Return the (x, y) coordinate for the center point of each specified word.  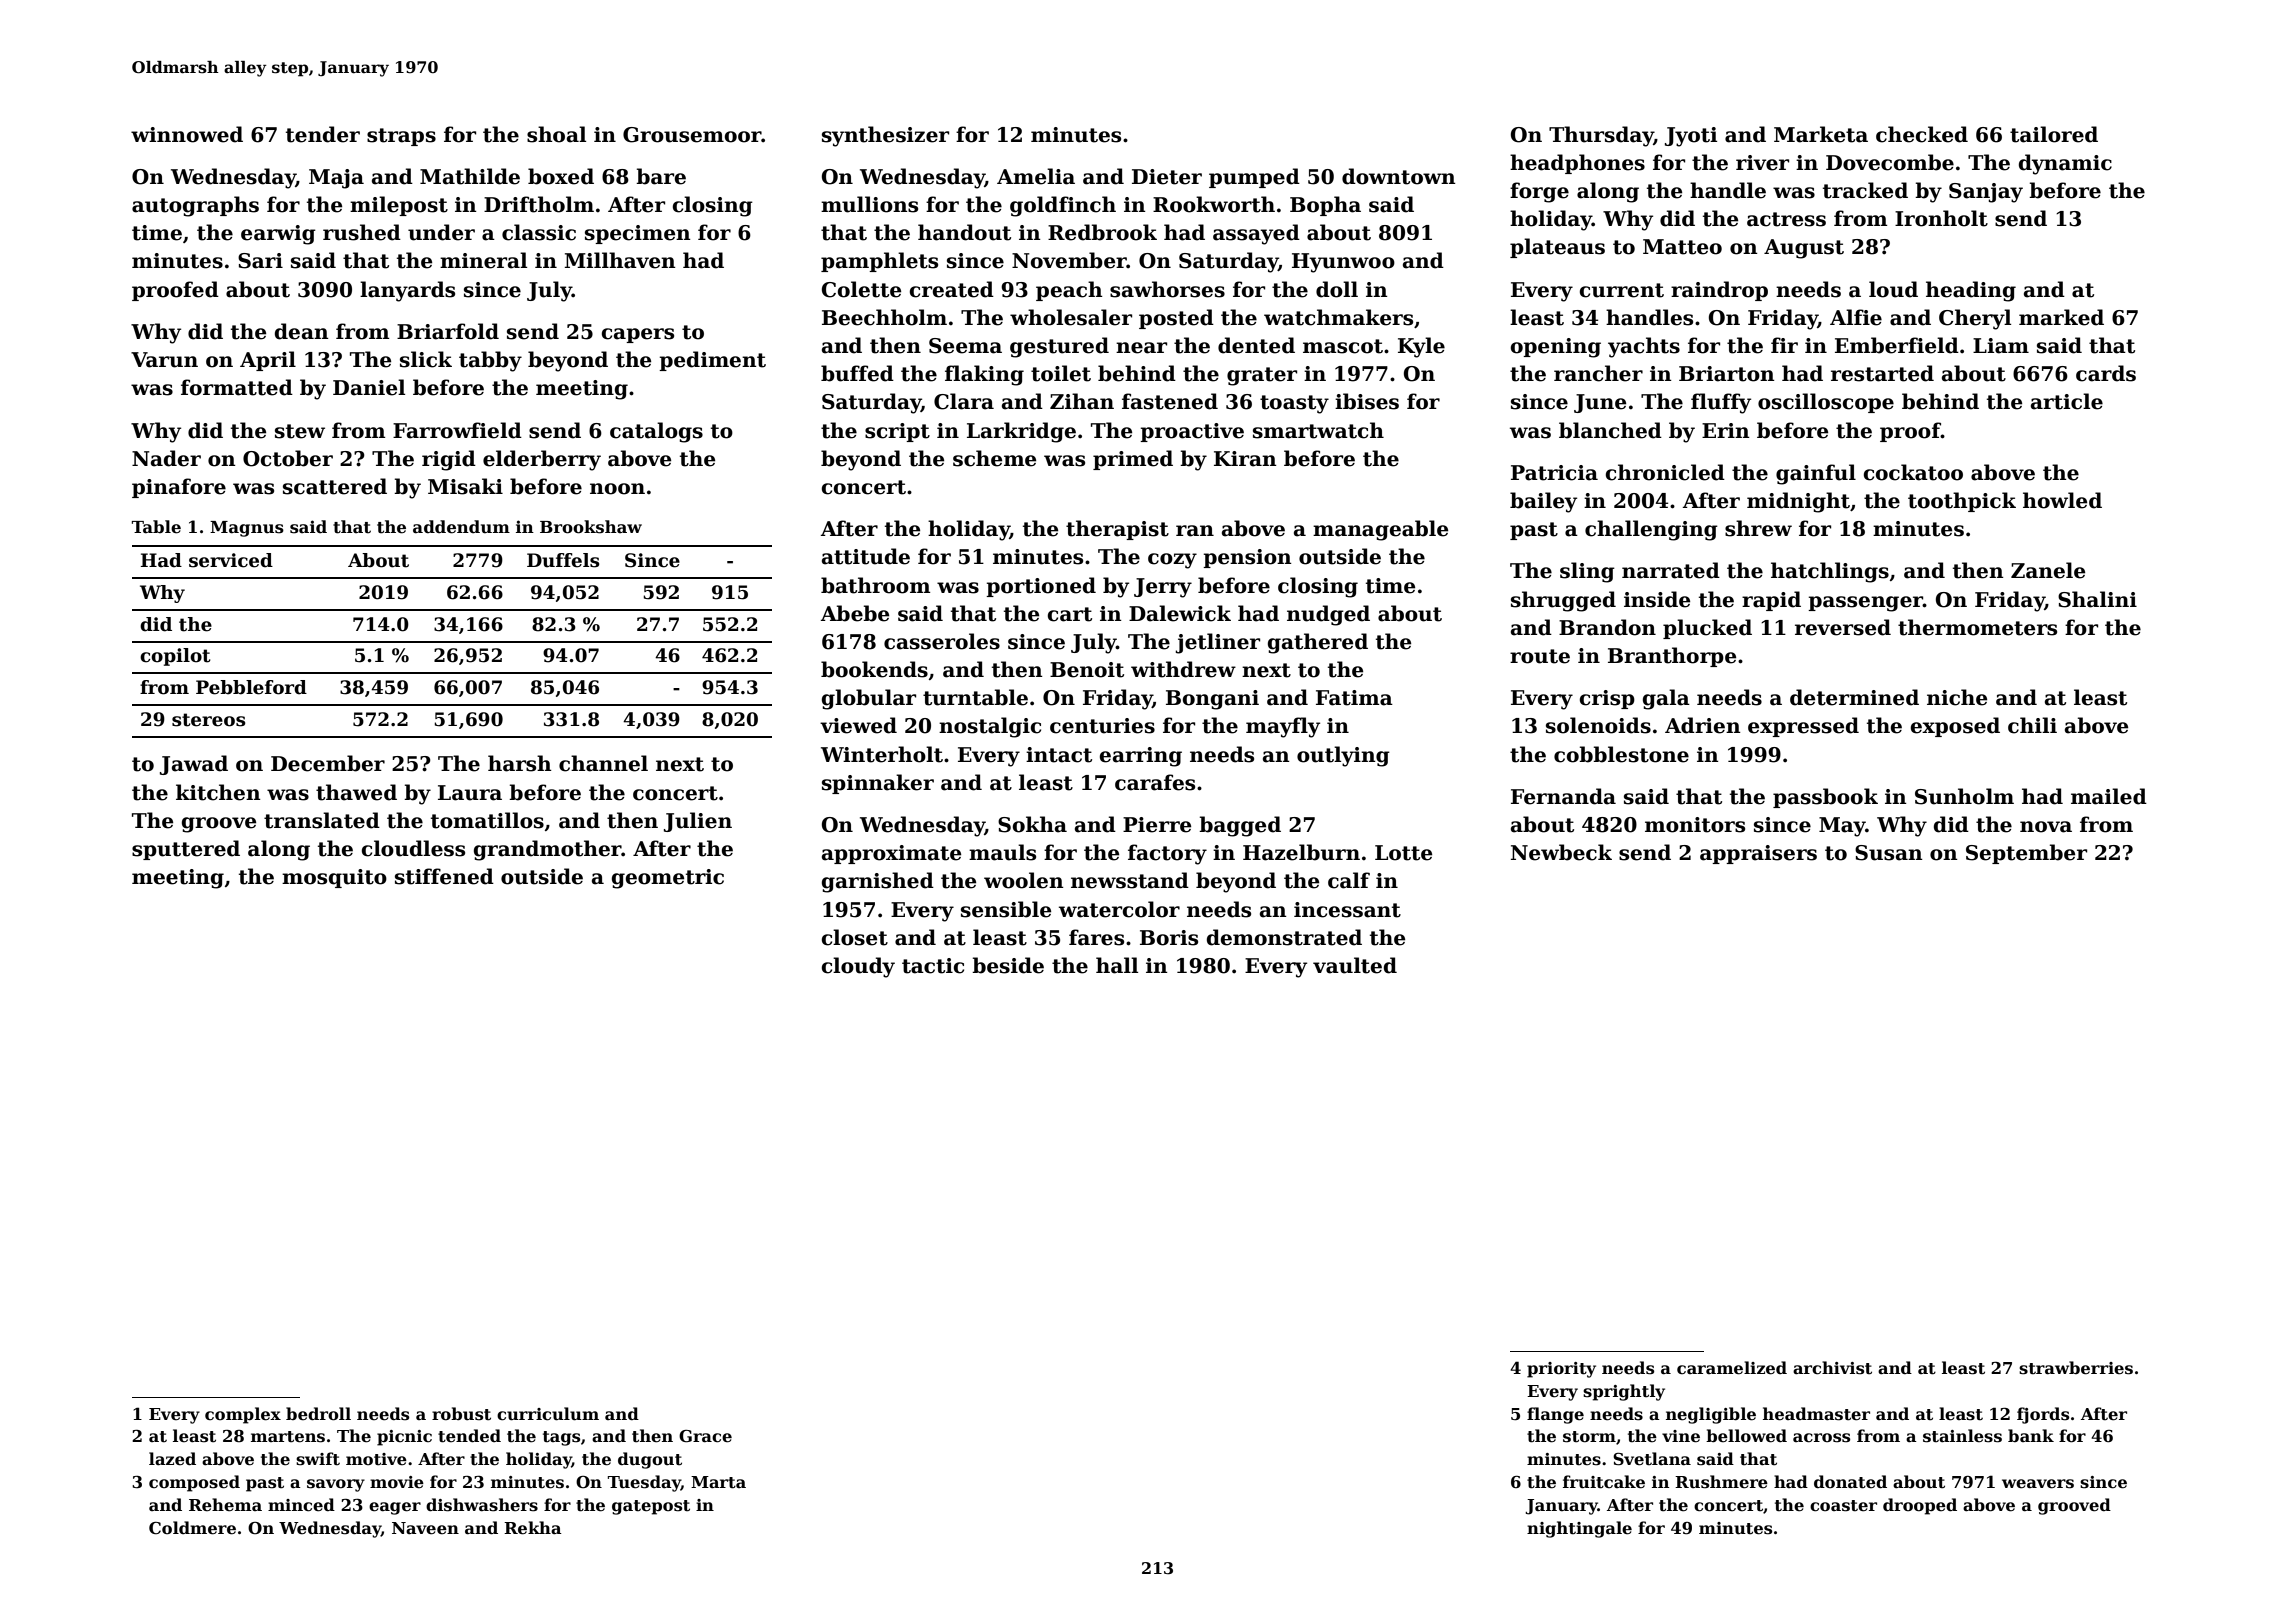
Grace (705, 1436)
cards (2106, 373)
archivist (1832, 1368)
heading (1971, 291)
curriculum (548, 1414)
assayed (1256, 234)
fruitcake (1604, 1482)
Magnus (247, 529)
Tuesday (644, 1483)
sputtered (186, 850)
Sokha (1032, 824)
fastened (1170, 401)
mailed (2109, 796)
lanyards (407, 291)
